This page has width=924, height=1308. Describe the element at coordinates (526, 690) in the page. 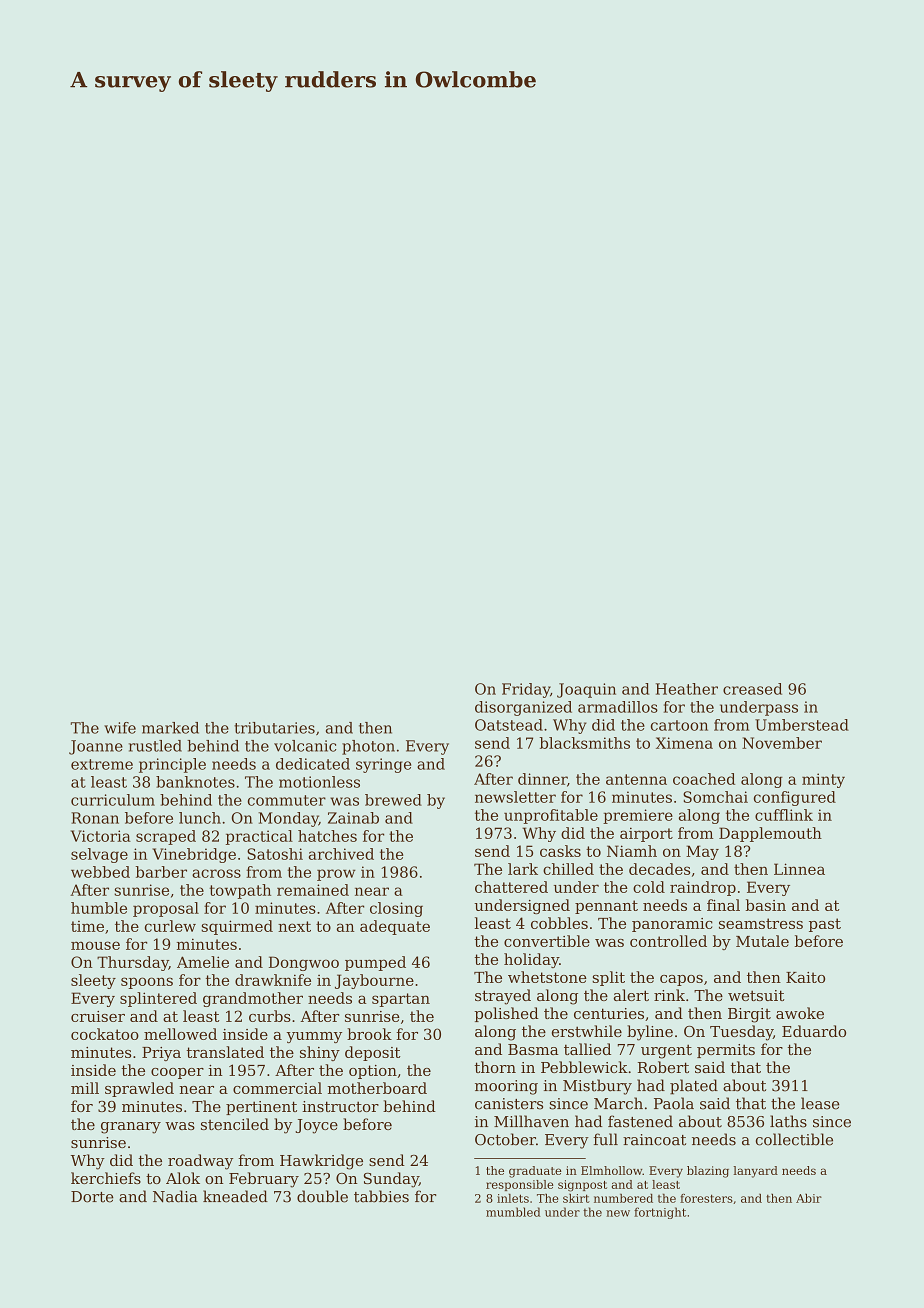

I see `Friday` at that location.
